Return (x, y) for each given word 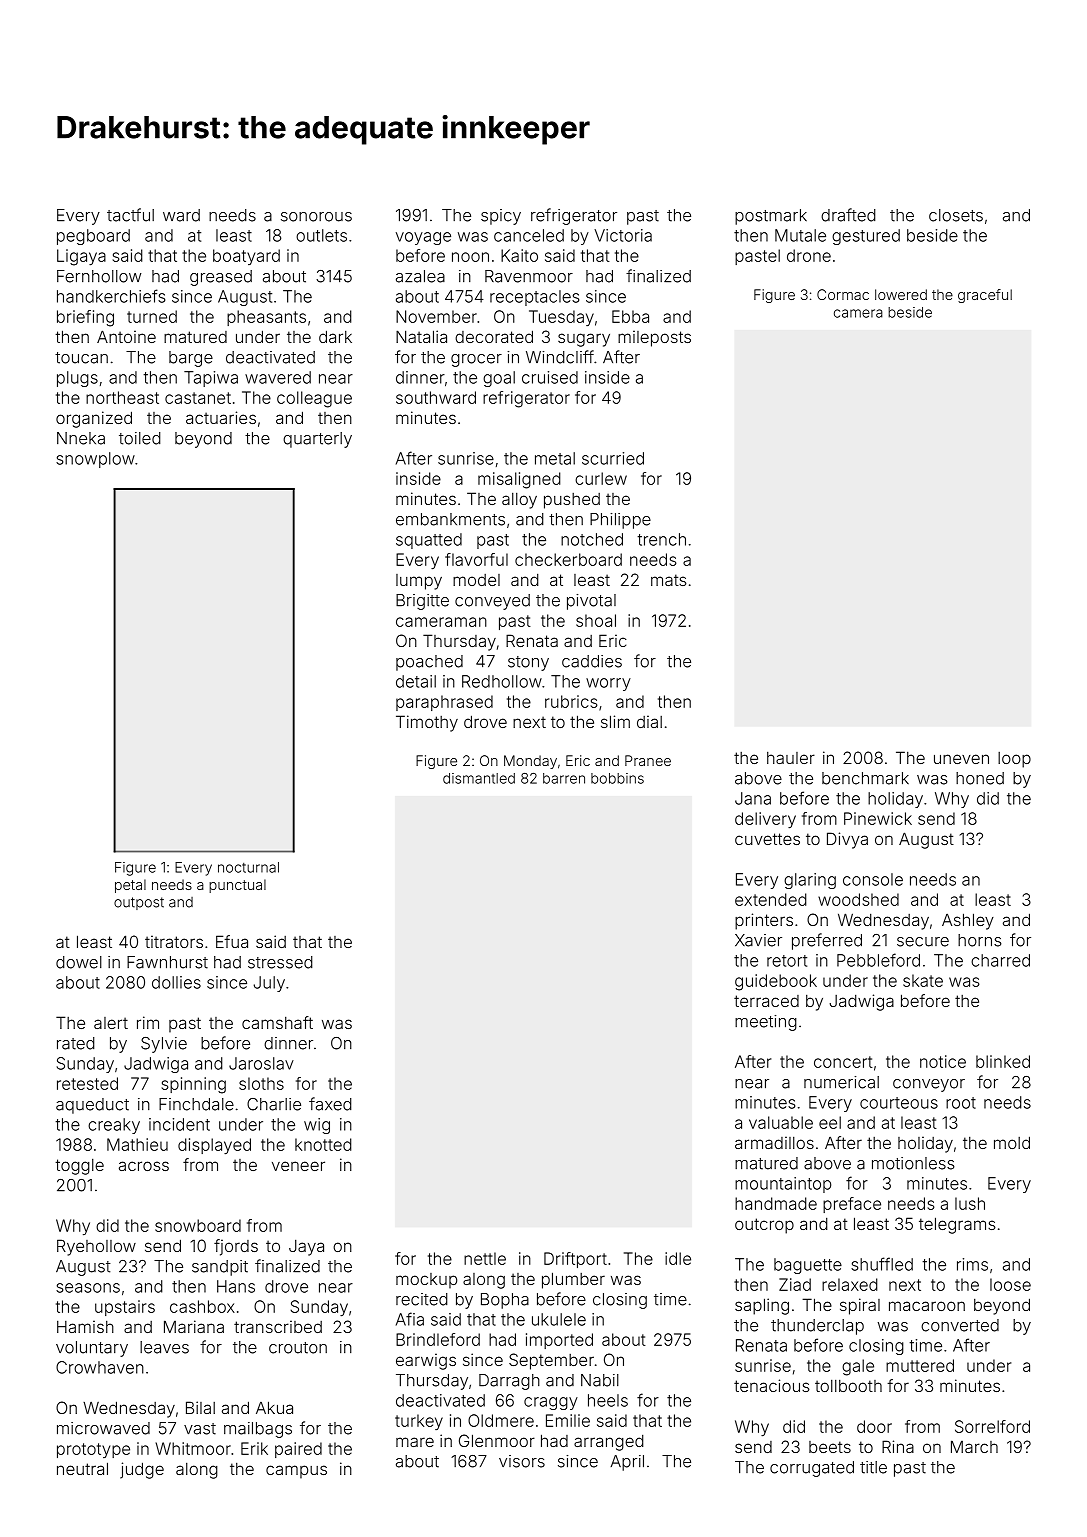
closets (956, 215)
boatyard (246, 257)
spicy (501, 217)
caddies (592, 661)
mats (669, 580)
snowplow (95, 460)
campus (296, 1472)
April (627, 1463)
